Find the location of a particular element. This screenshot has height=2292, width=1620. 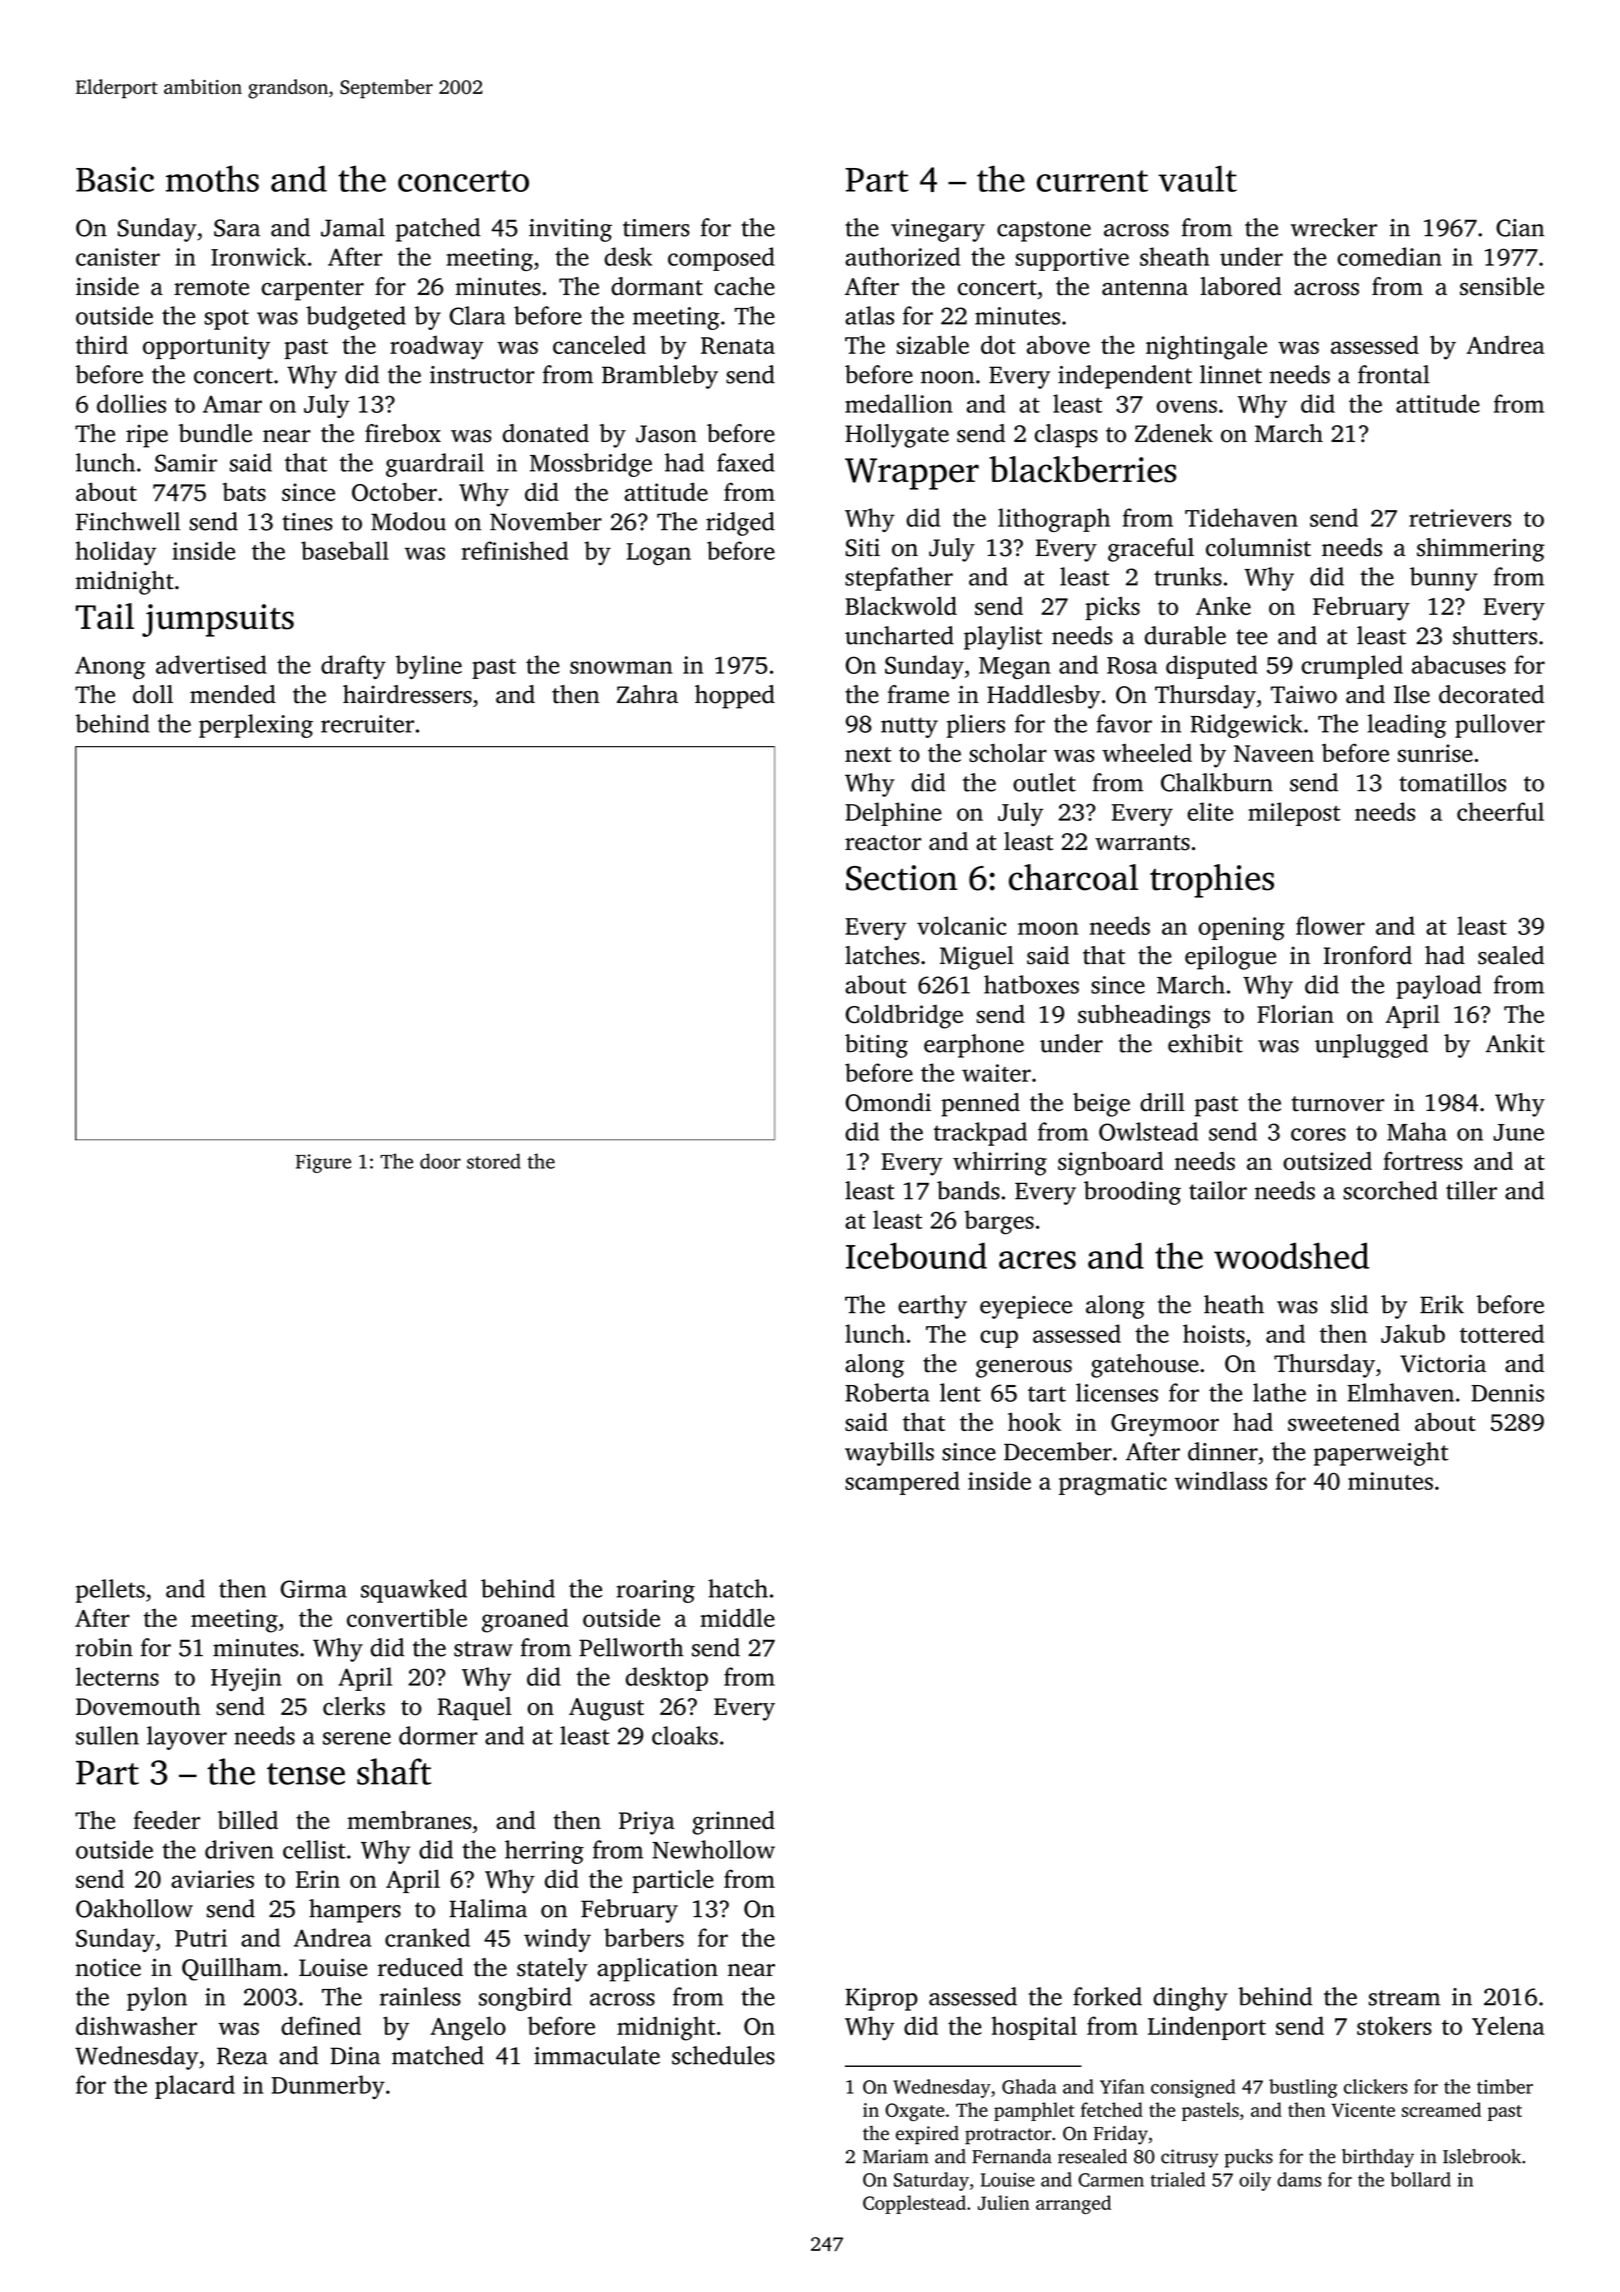

placard is located at coordinates (195, 2087).
